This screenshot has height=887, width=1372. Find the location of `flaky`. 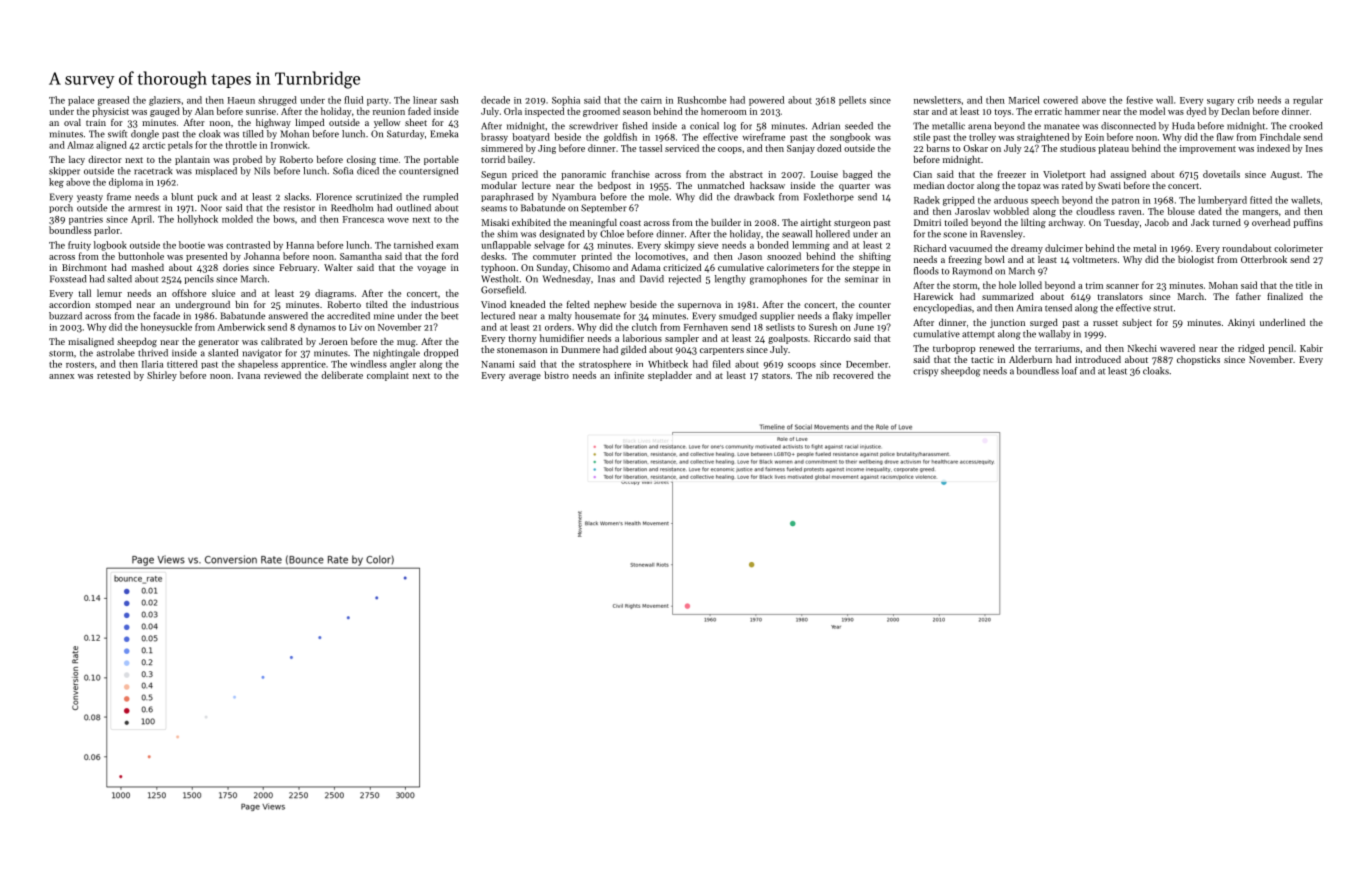

flaky is located at coordinates (843, 317).
